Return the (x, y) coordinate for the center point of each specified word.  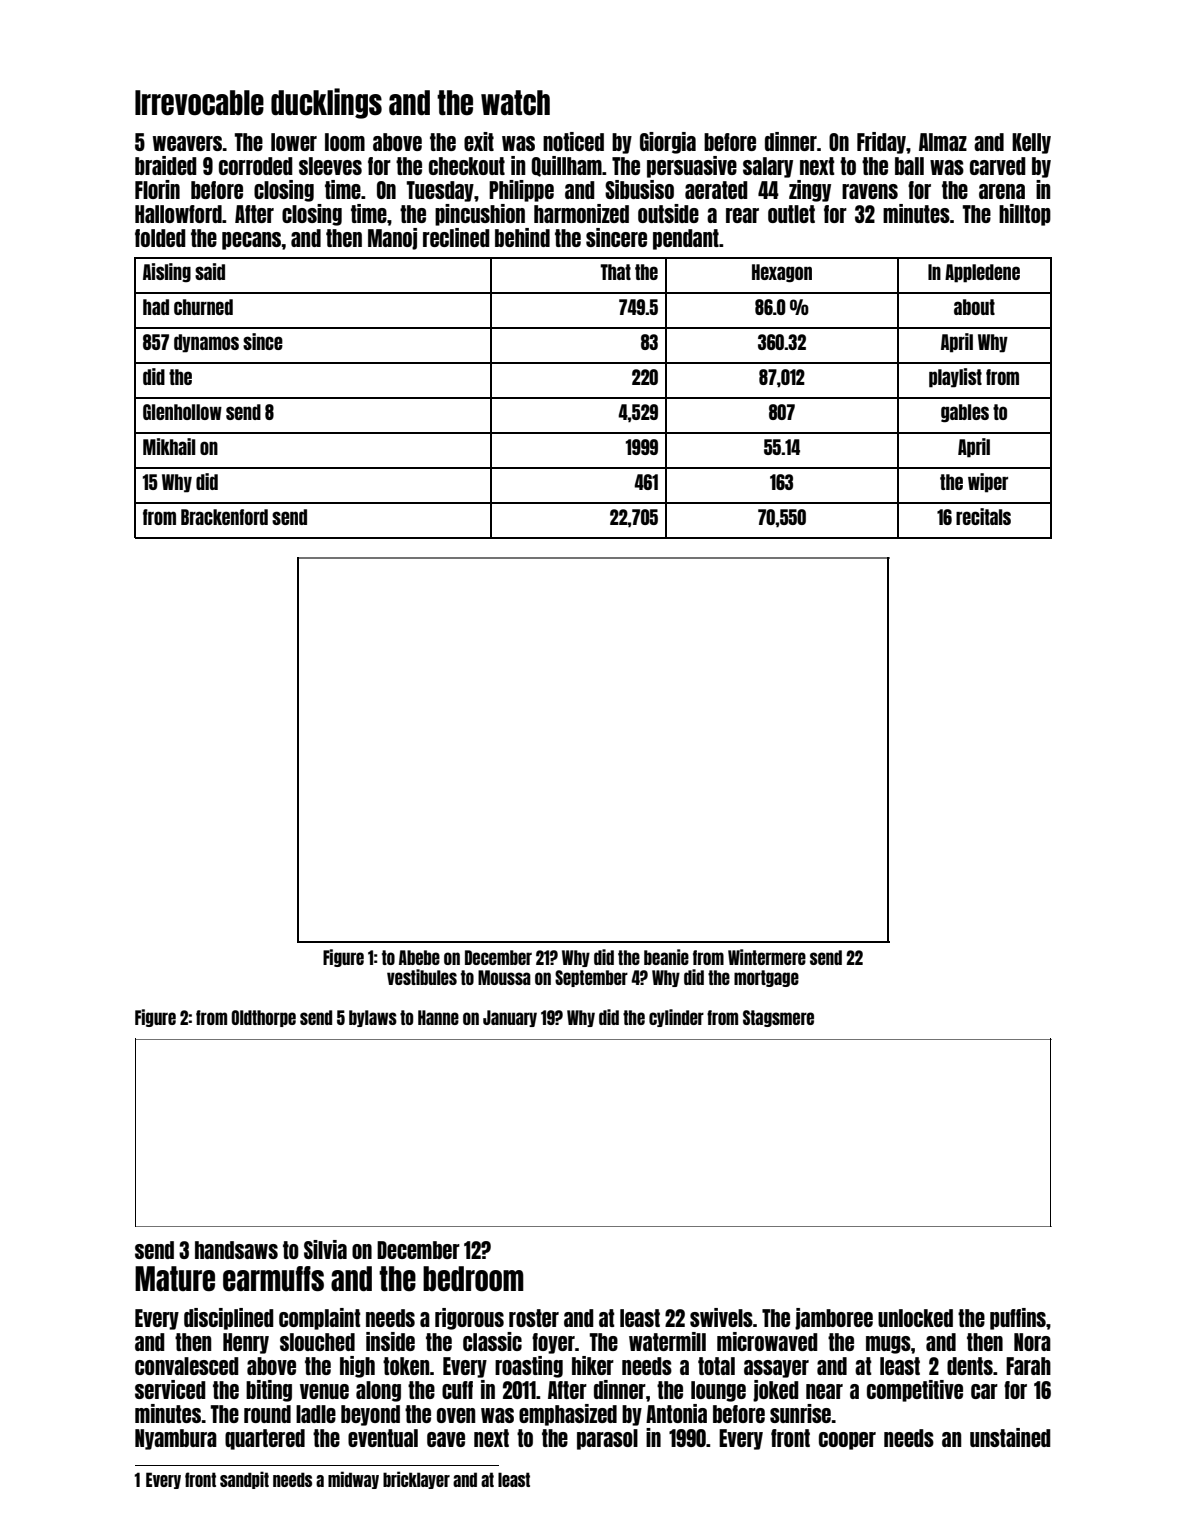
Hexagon (782, 273)
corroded (256, 166)
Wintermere (767, 957)
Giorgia (668, 143)
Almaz (943, 142)
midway (353, 1480)
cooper (847, 1441)
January (510, 1018)
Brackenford (224, 517)
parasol (607, 1439)
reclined (456, 237)
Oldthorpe (263, 1018)
